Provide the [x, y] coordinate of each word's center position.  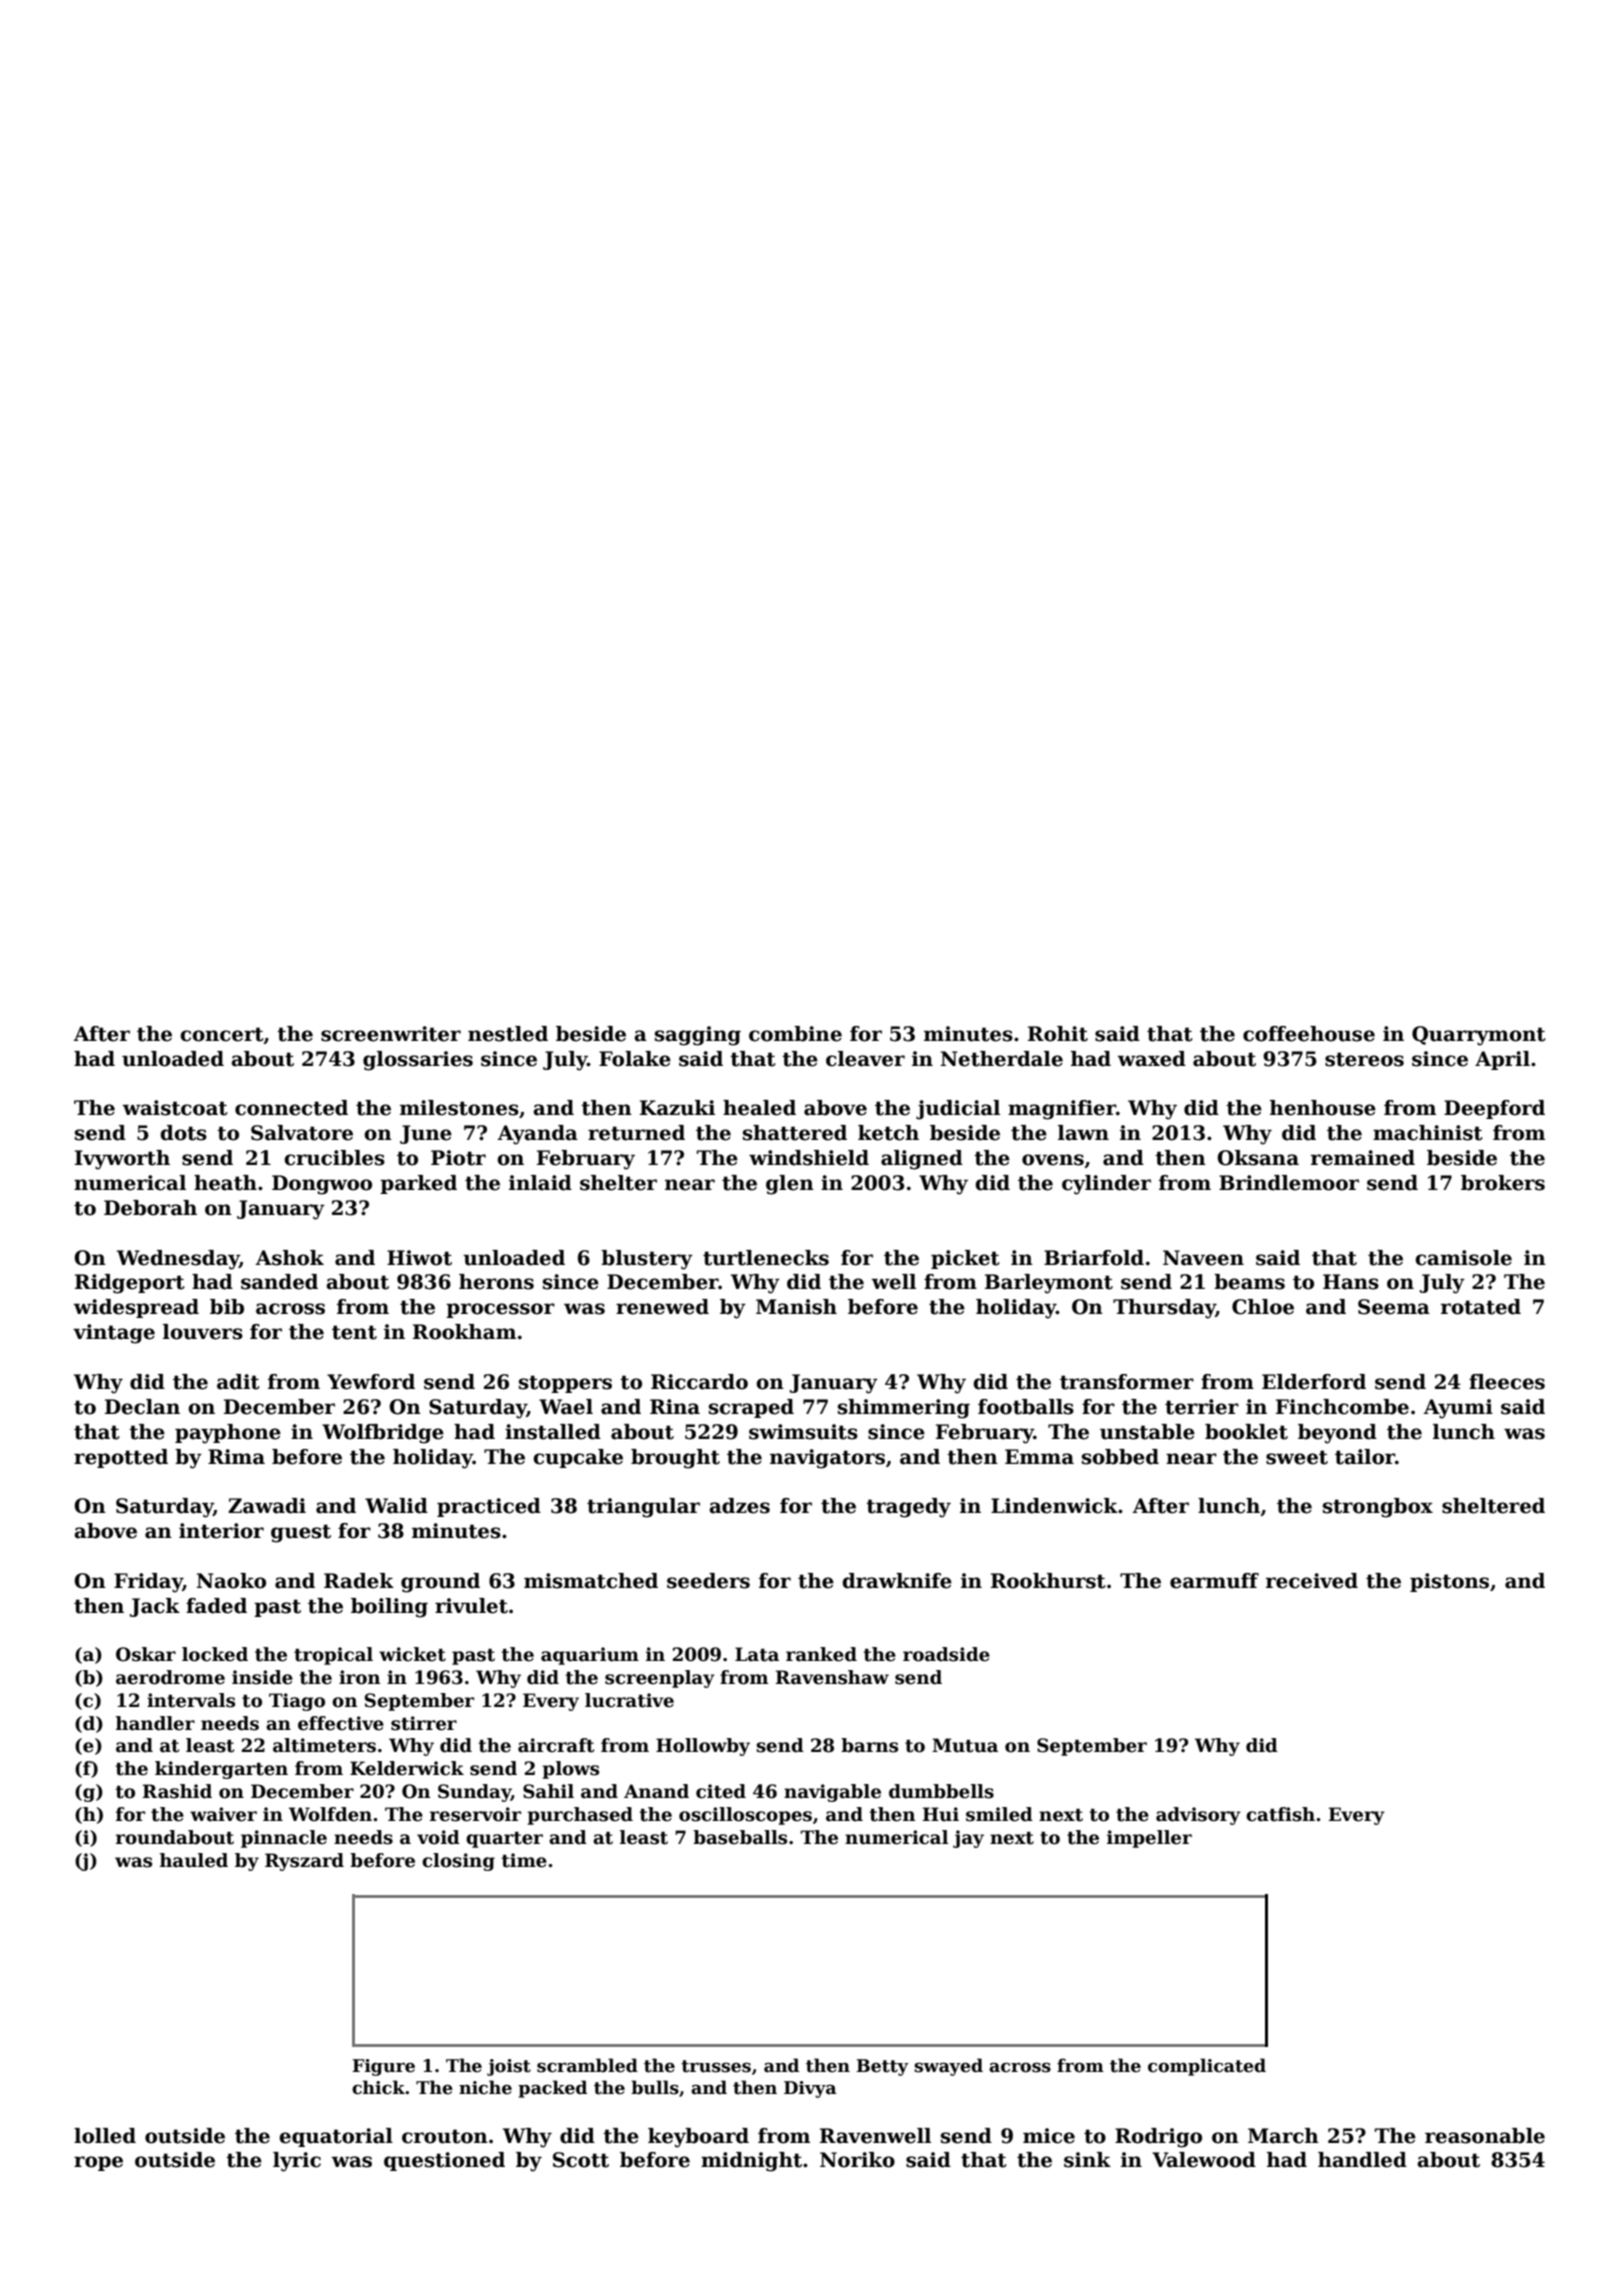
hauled [194, 1860]
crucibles [334, 1158]
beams [1249, 1282]
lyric [297, 2162]
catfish [1280, 1814]
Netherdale [1002, 1059]
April [1502, 1060]
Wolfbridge [383, 1434]
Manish [796, 1307]
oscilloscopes [745, 1816]
